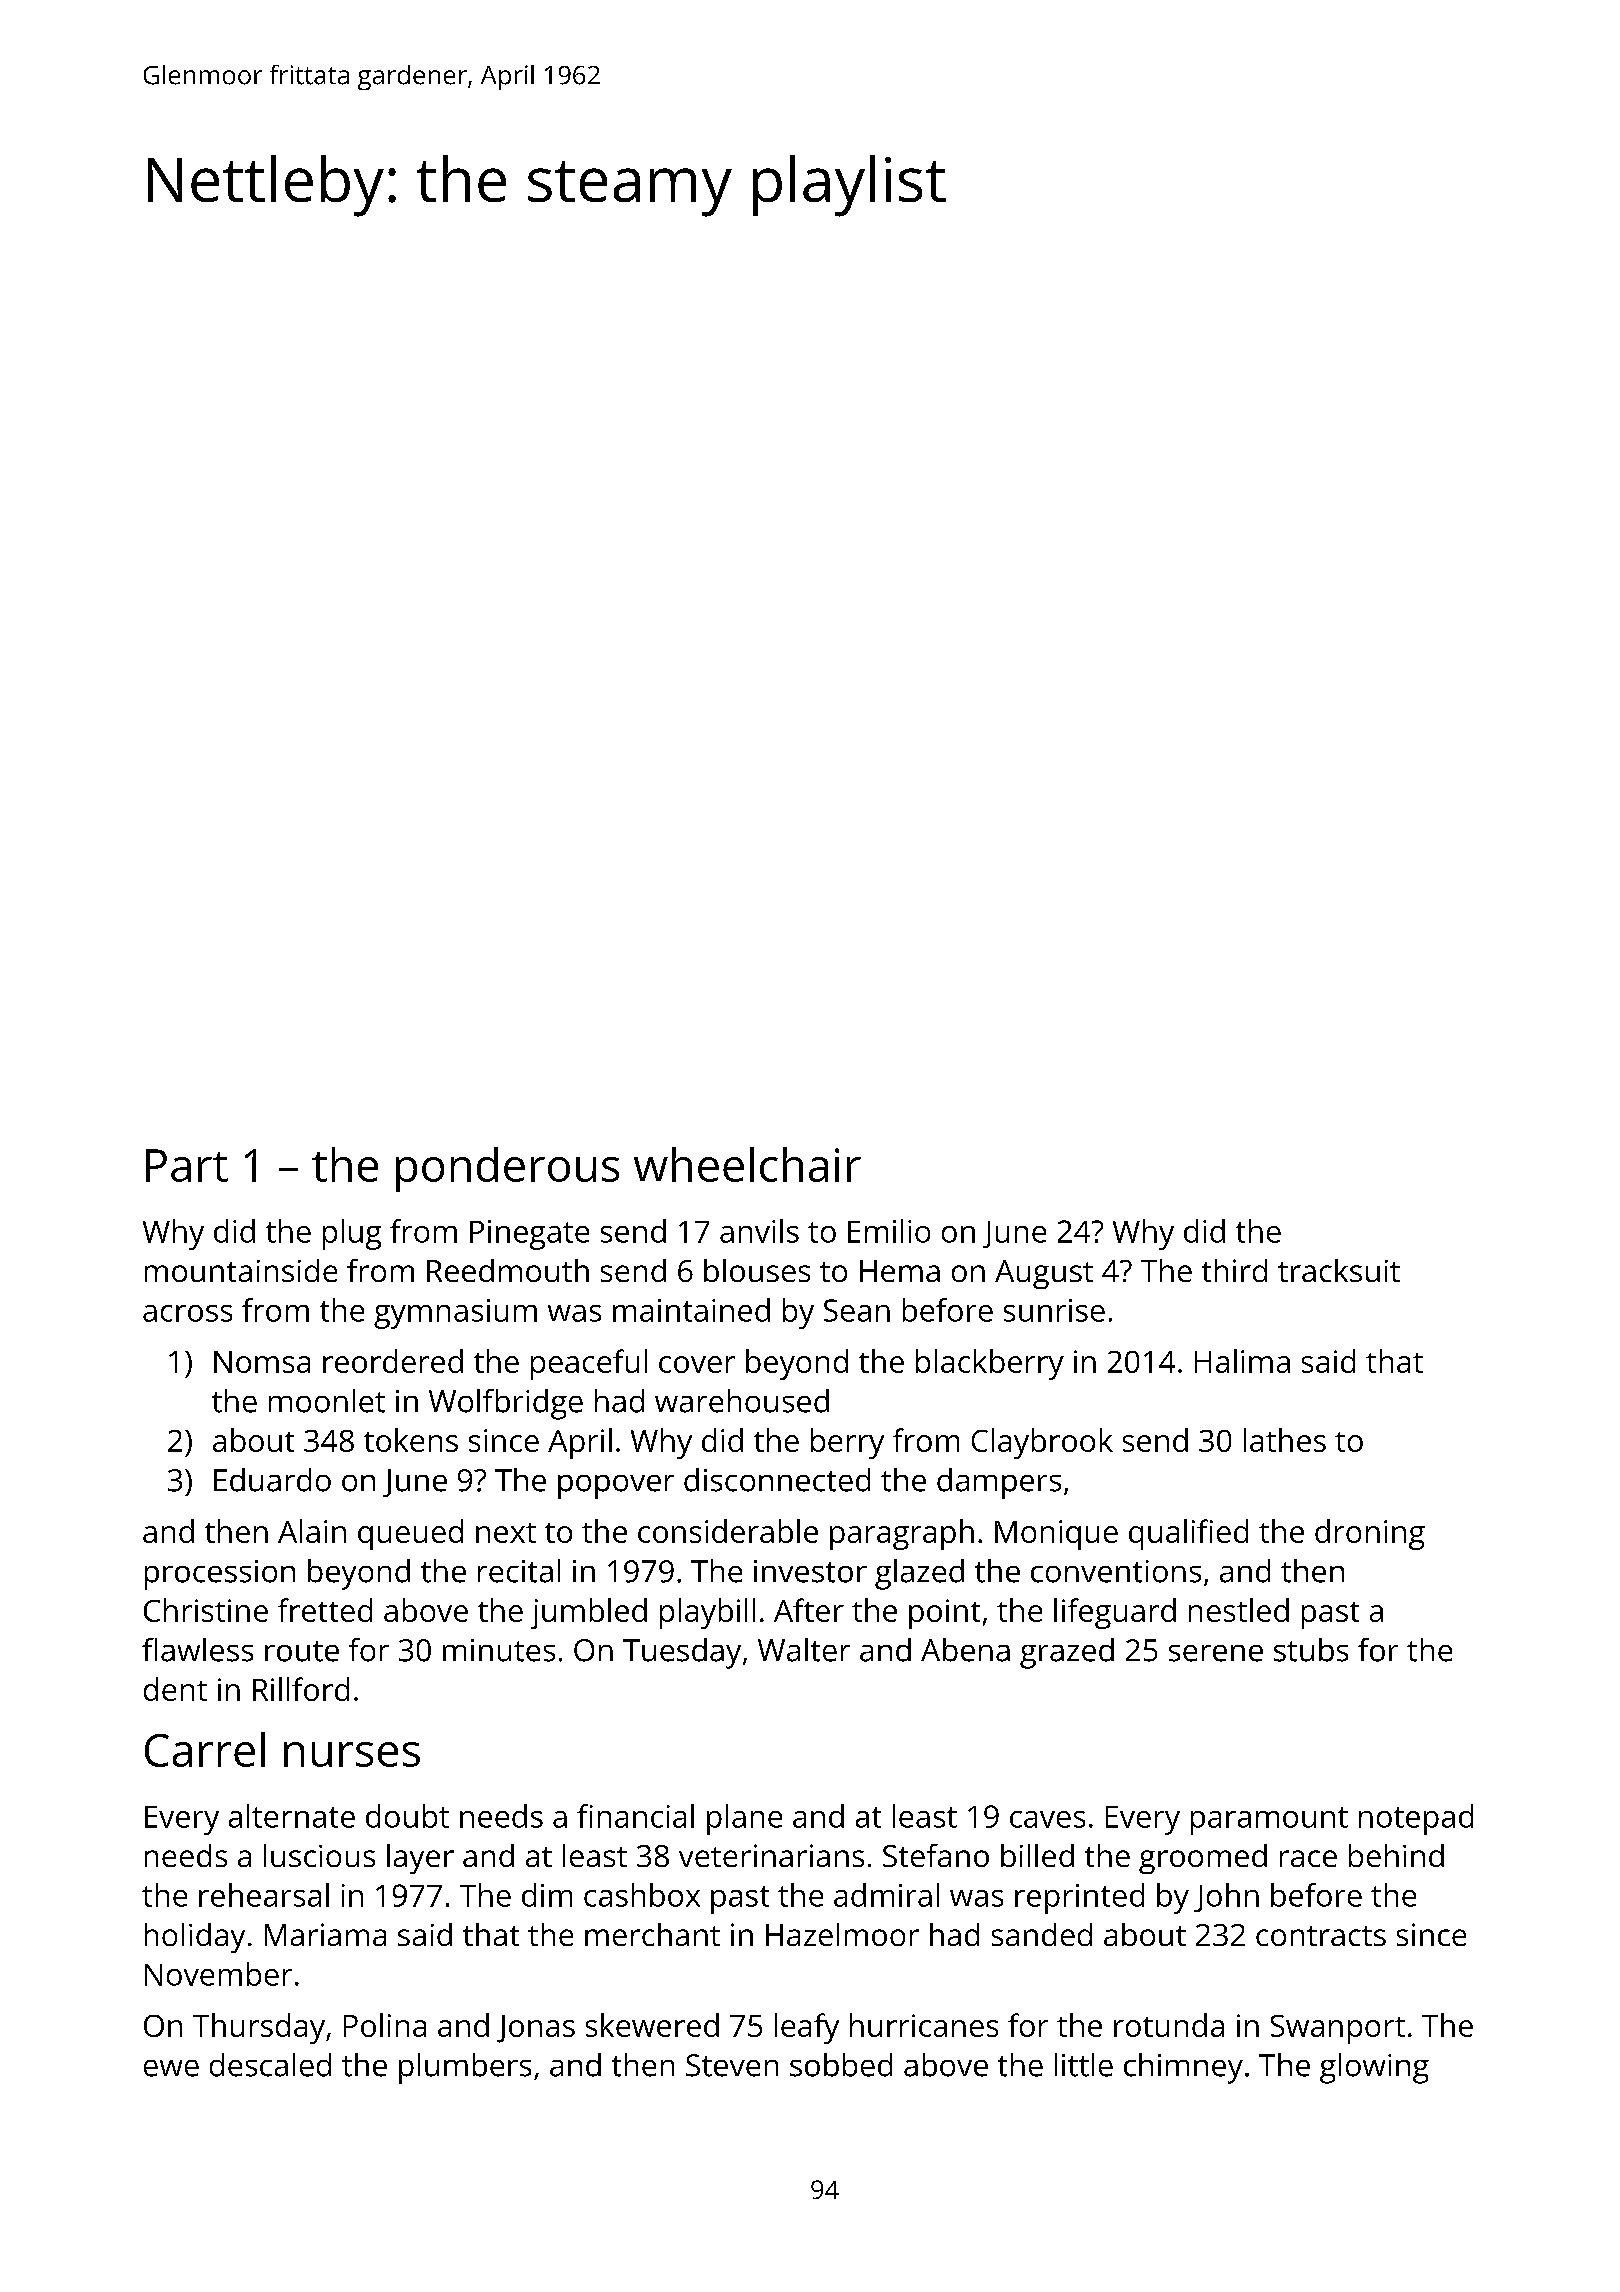  I want to click on admiral, so click(886, 1895).
